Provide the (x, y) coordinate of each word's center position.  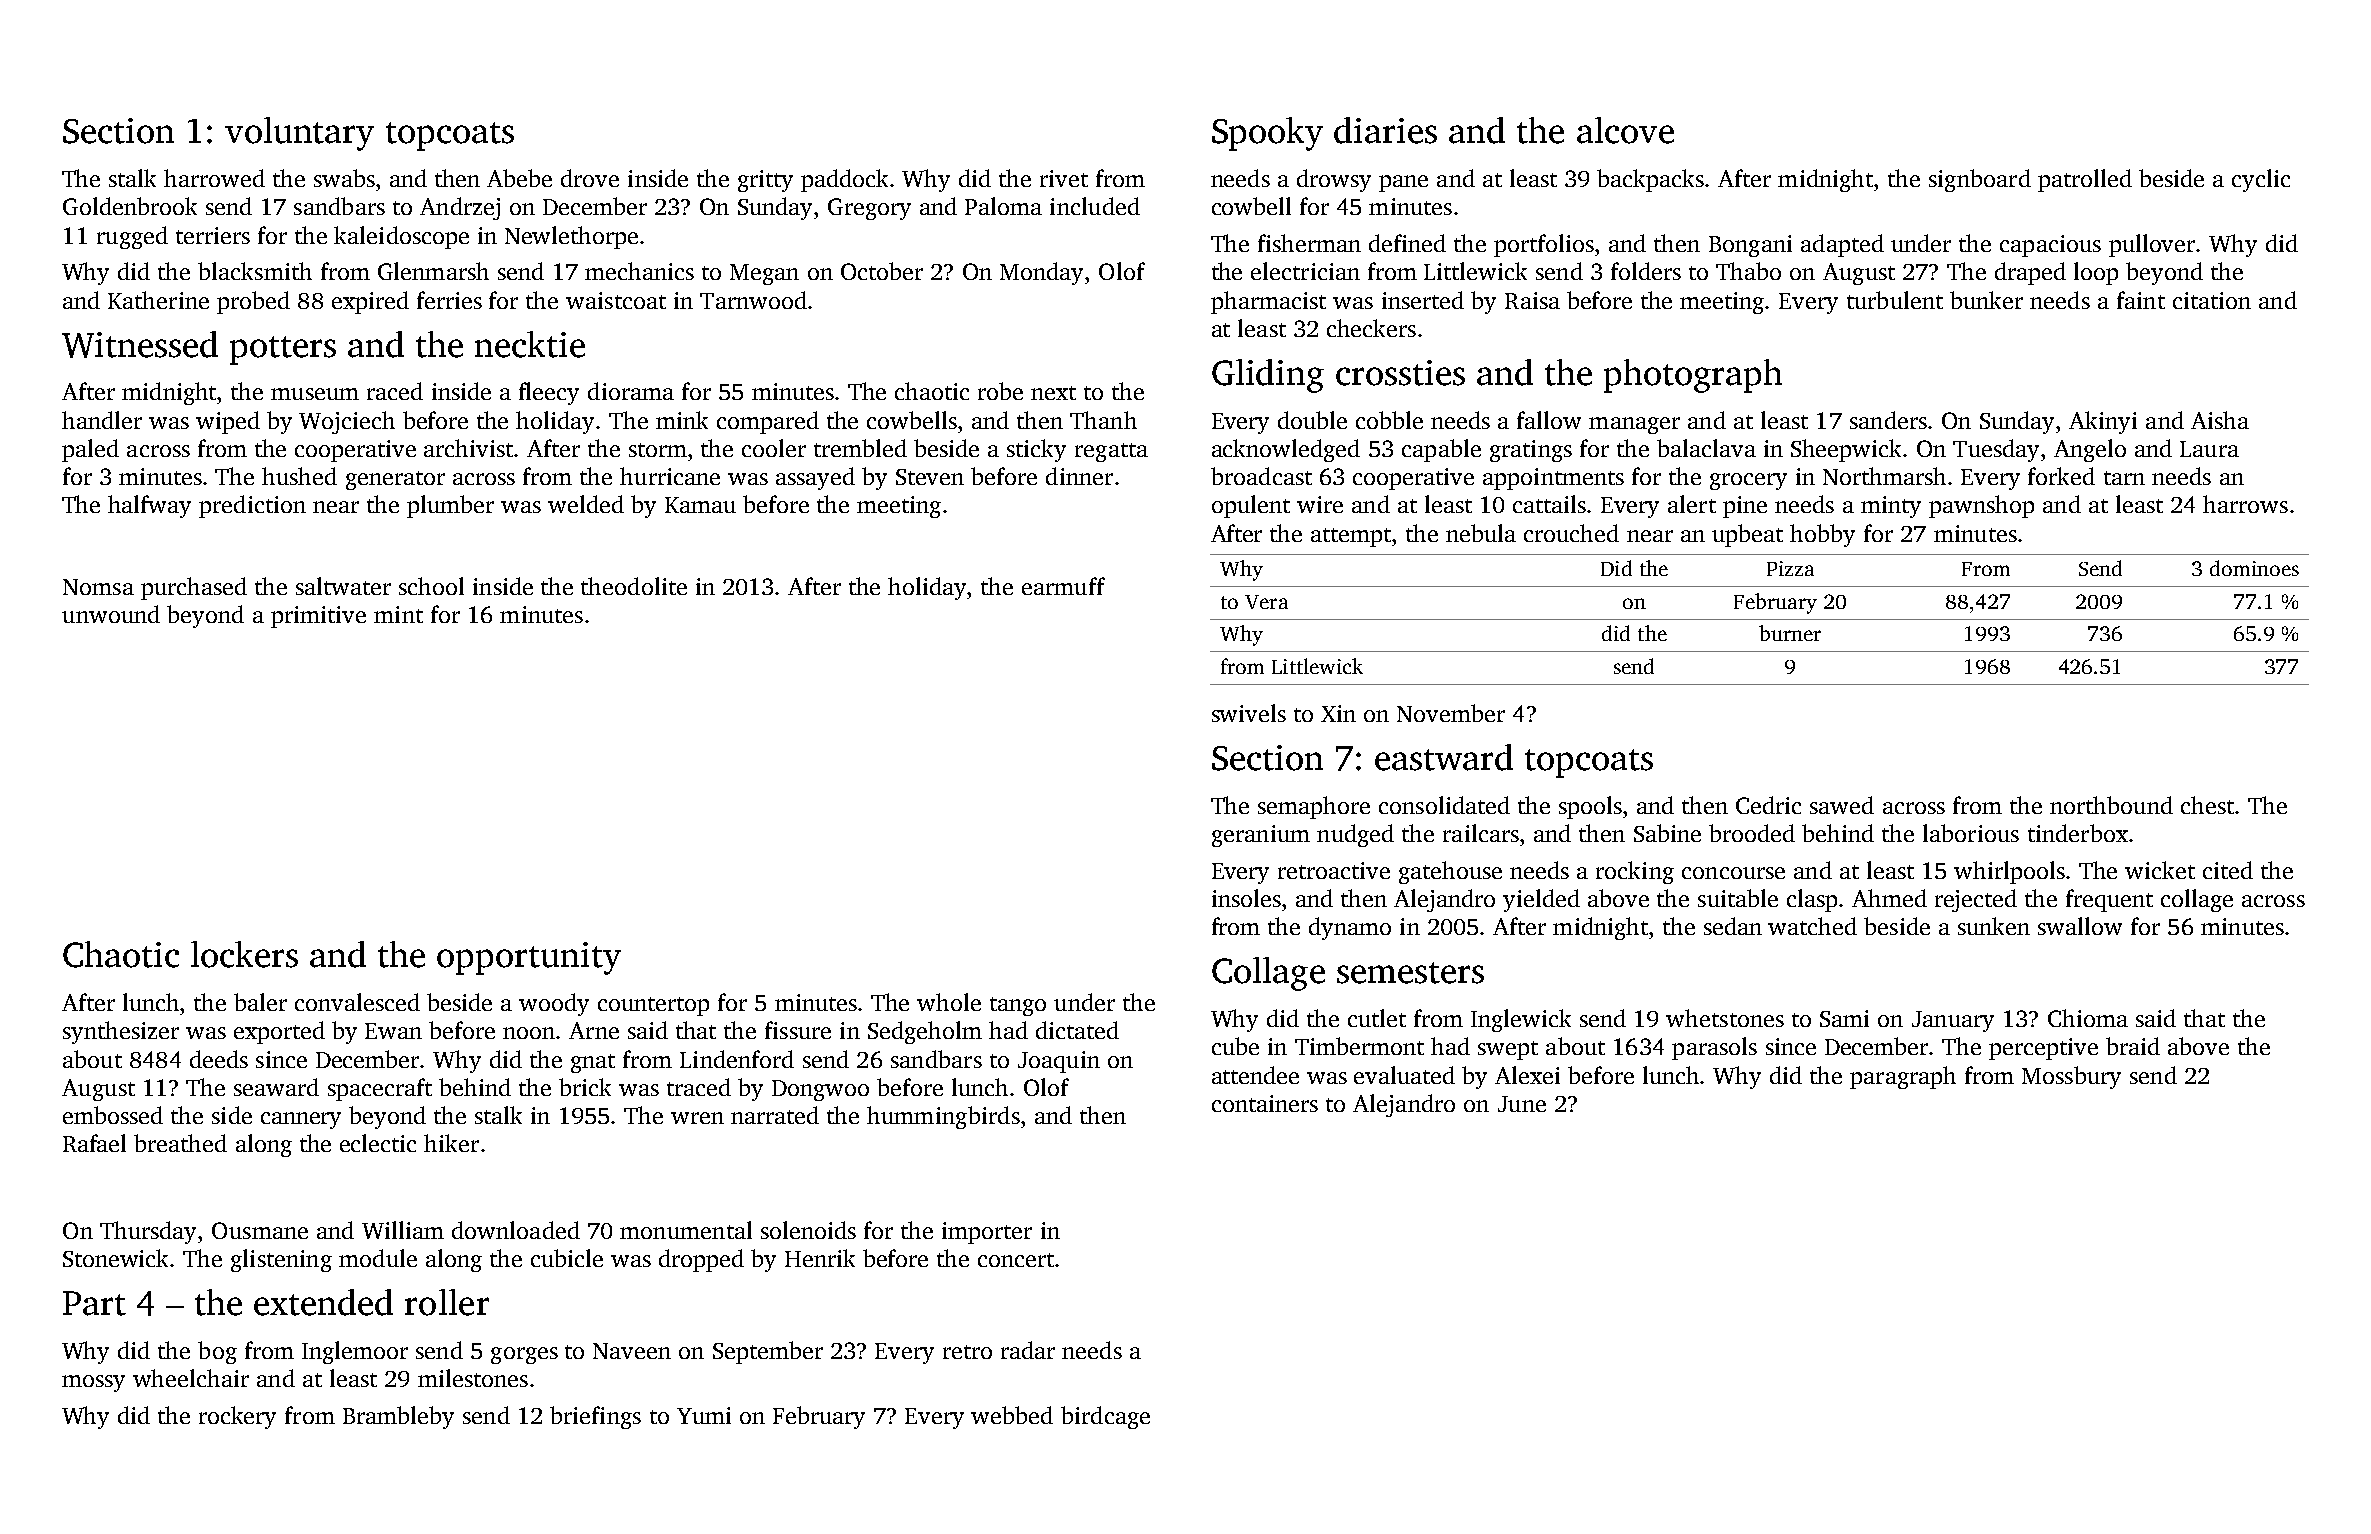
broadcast (1261, 476)
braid (2133, 1046)
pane (1403, 183)
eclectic (378, 1143)
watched (1812, 926)
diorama (631, 391)
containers (1265, 1103)
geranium (1261, 836)
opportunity (529, 958)
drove (590, 178)
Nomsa (98, 587)
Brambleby (398, 1417)
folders (1646, 271)
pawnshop (1981, 506)
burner (1790, 633)
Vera (1266, 602)
